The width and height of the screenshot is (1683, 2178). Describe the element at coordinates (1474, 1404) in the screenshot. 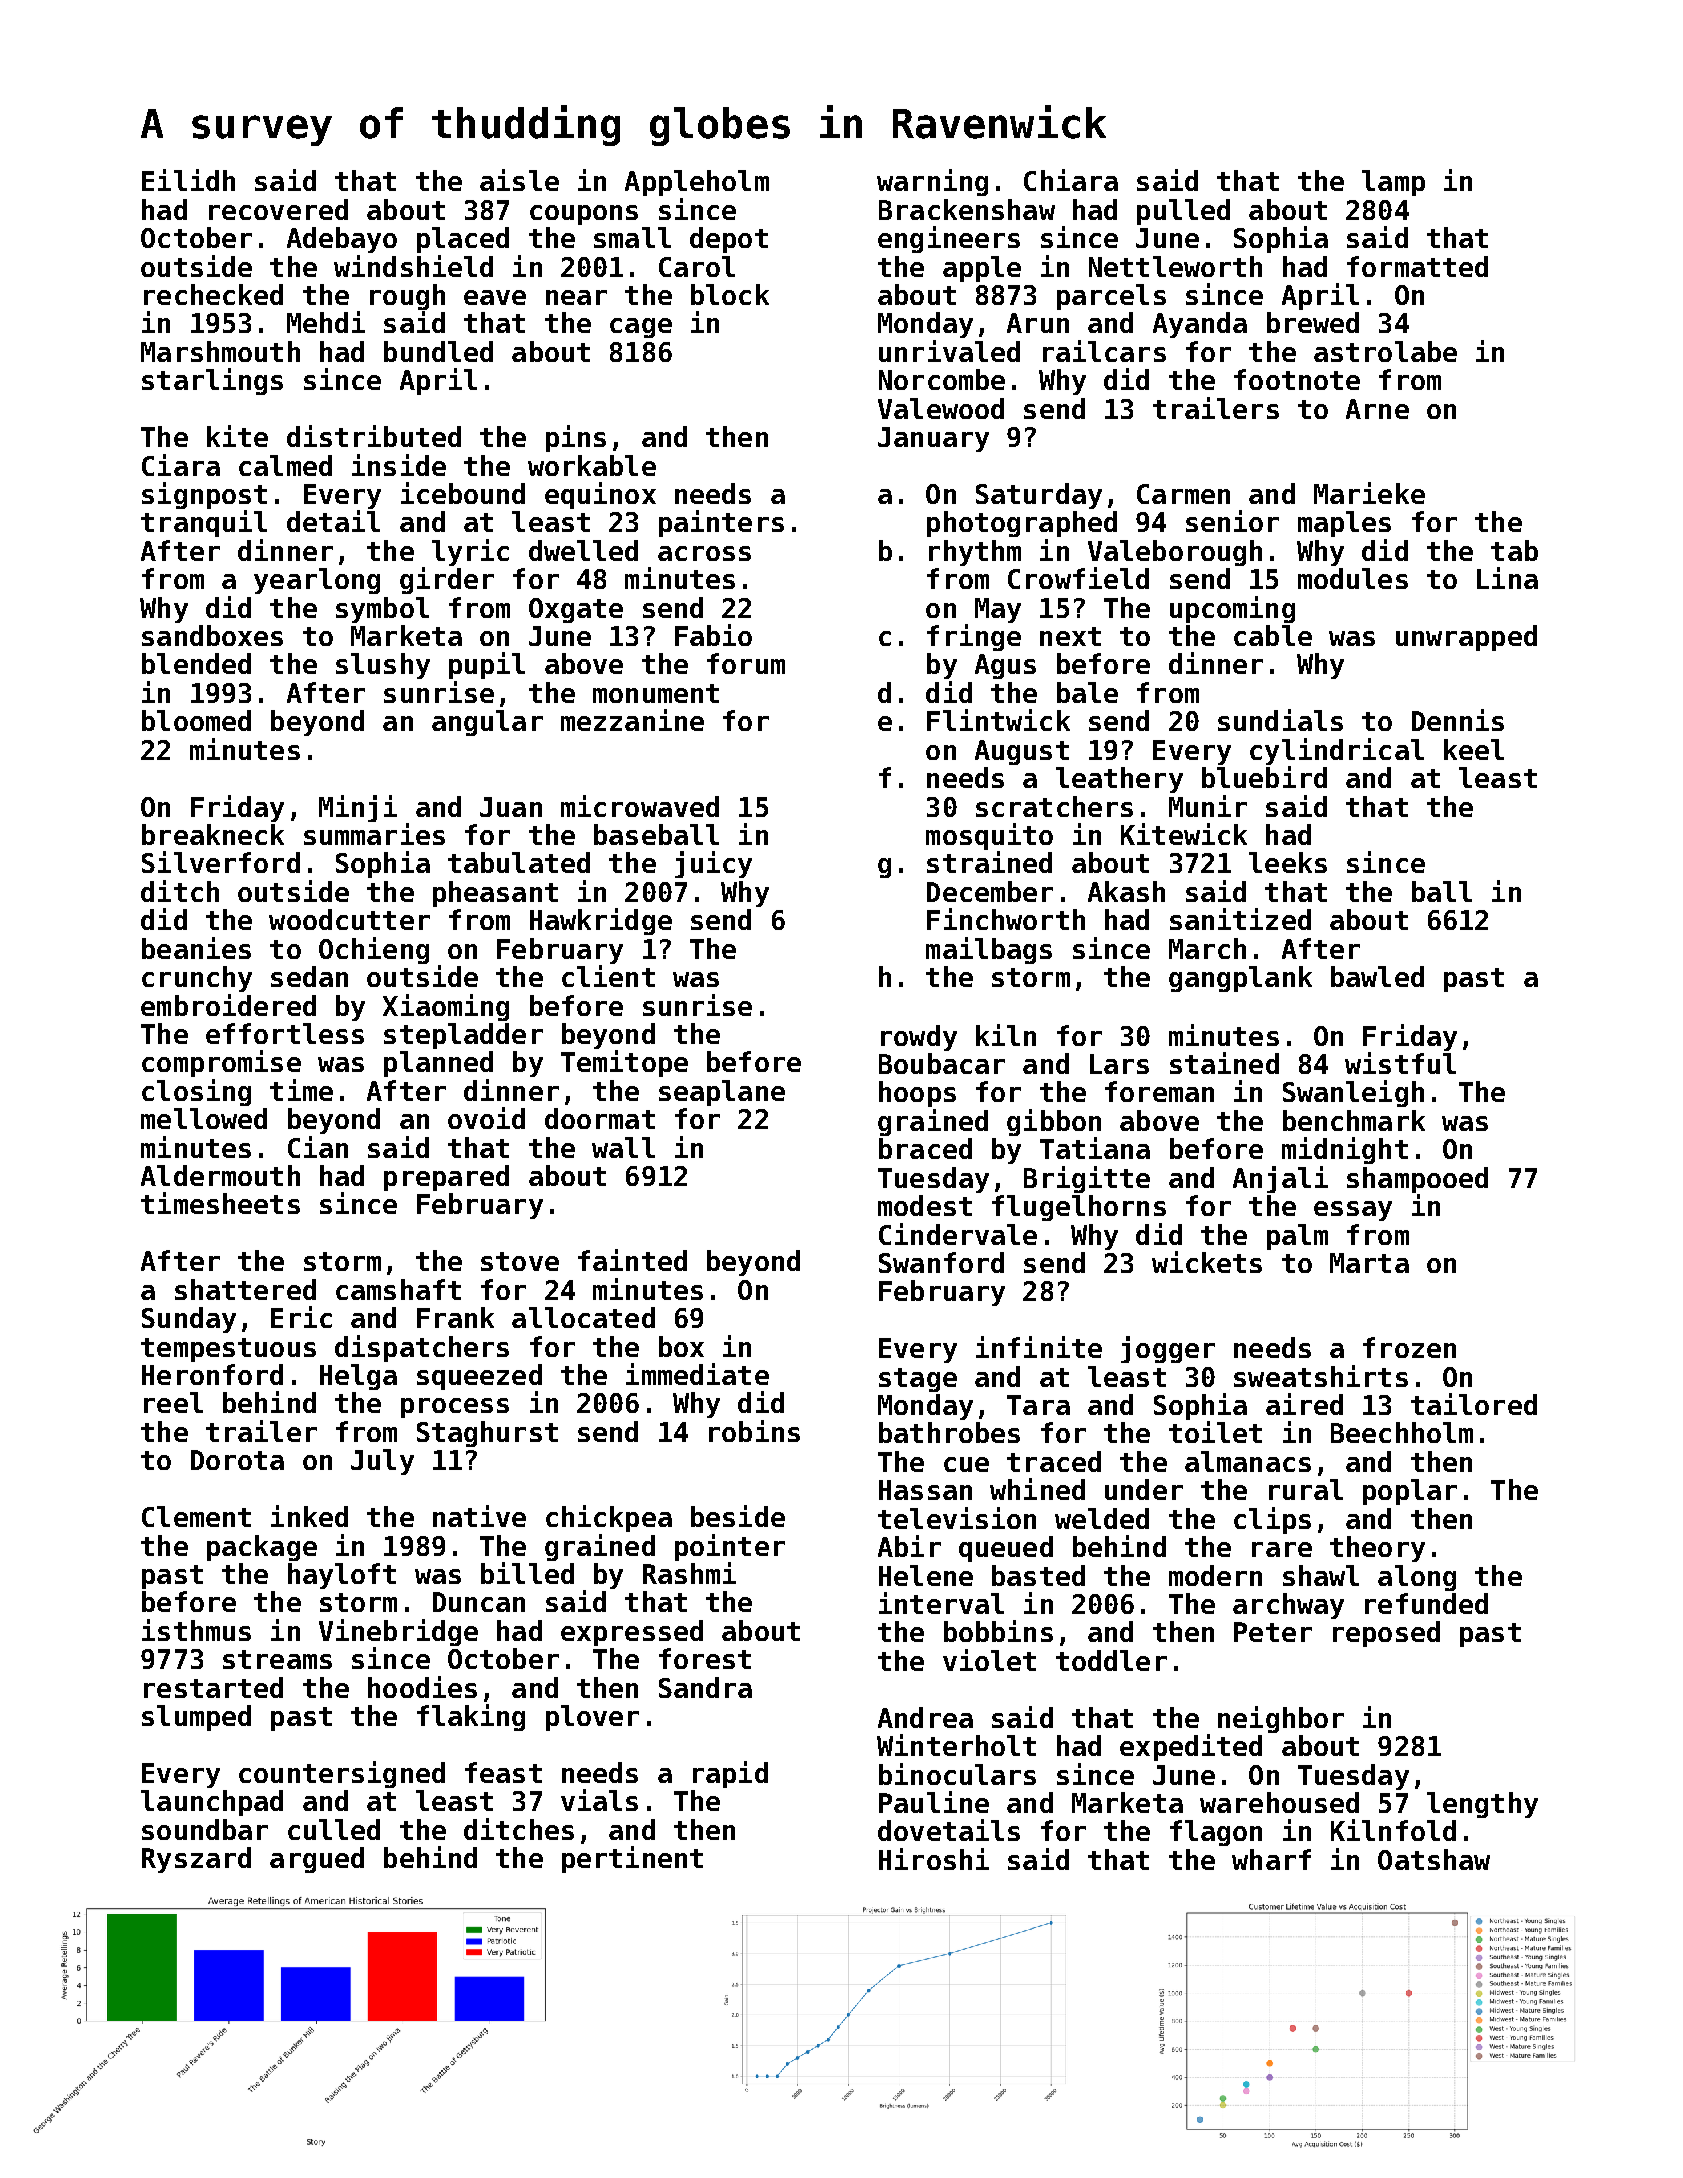

I see `tailored` at that location.
